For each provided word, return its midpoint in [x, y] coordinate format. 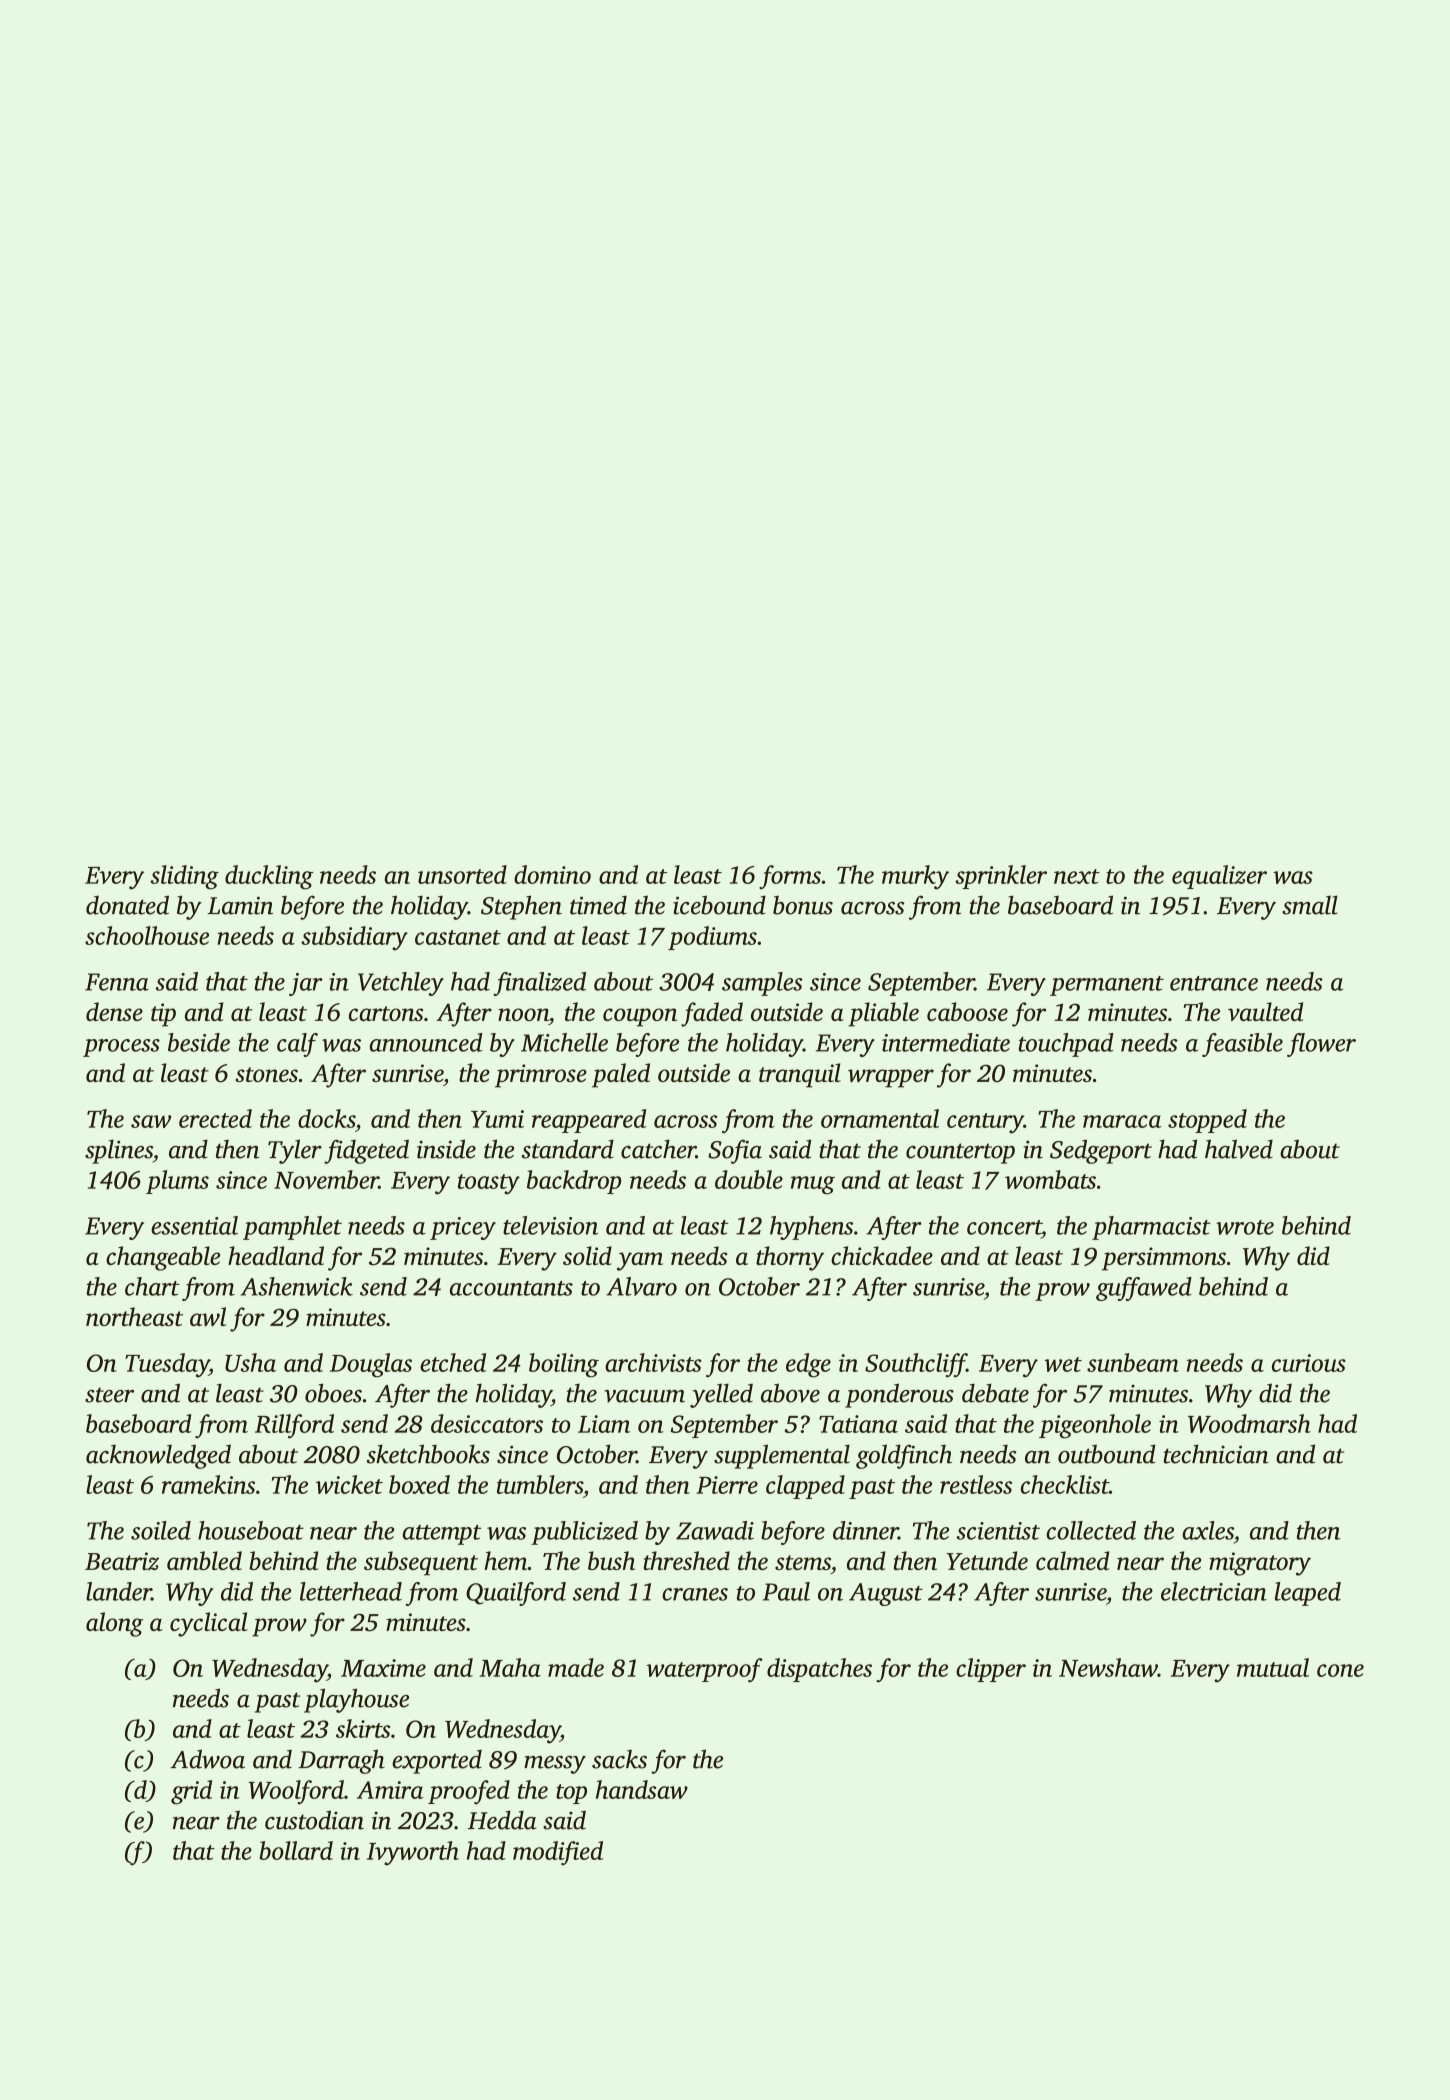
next [1077, 876]
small [1310, 905]
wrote [1245, 1227]
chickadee [882, 1255]
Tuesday [167, 1365]
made [576, 1667]
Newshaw [1108, 1667]
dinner [865, 1530]
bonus [803, 905]
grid [191, 1792]
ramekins [208, 1484]
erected [215, 1118]
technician [1216, 1454]
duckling [269, 877]
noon [523, 1014]
